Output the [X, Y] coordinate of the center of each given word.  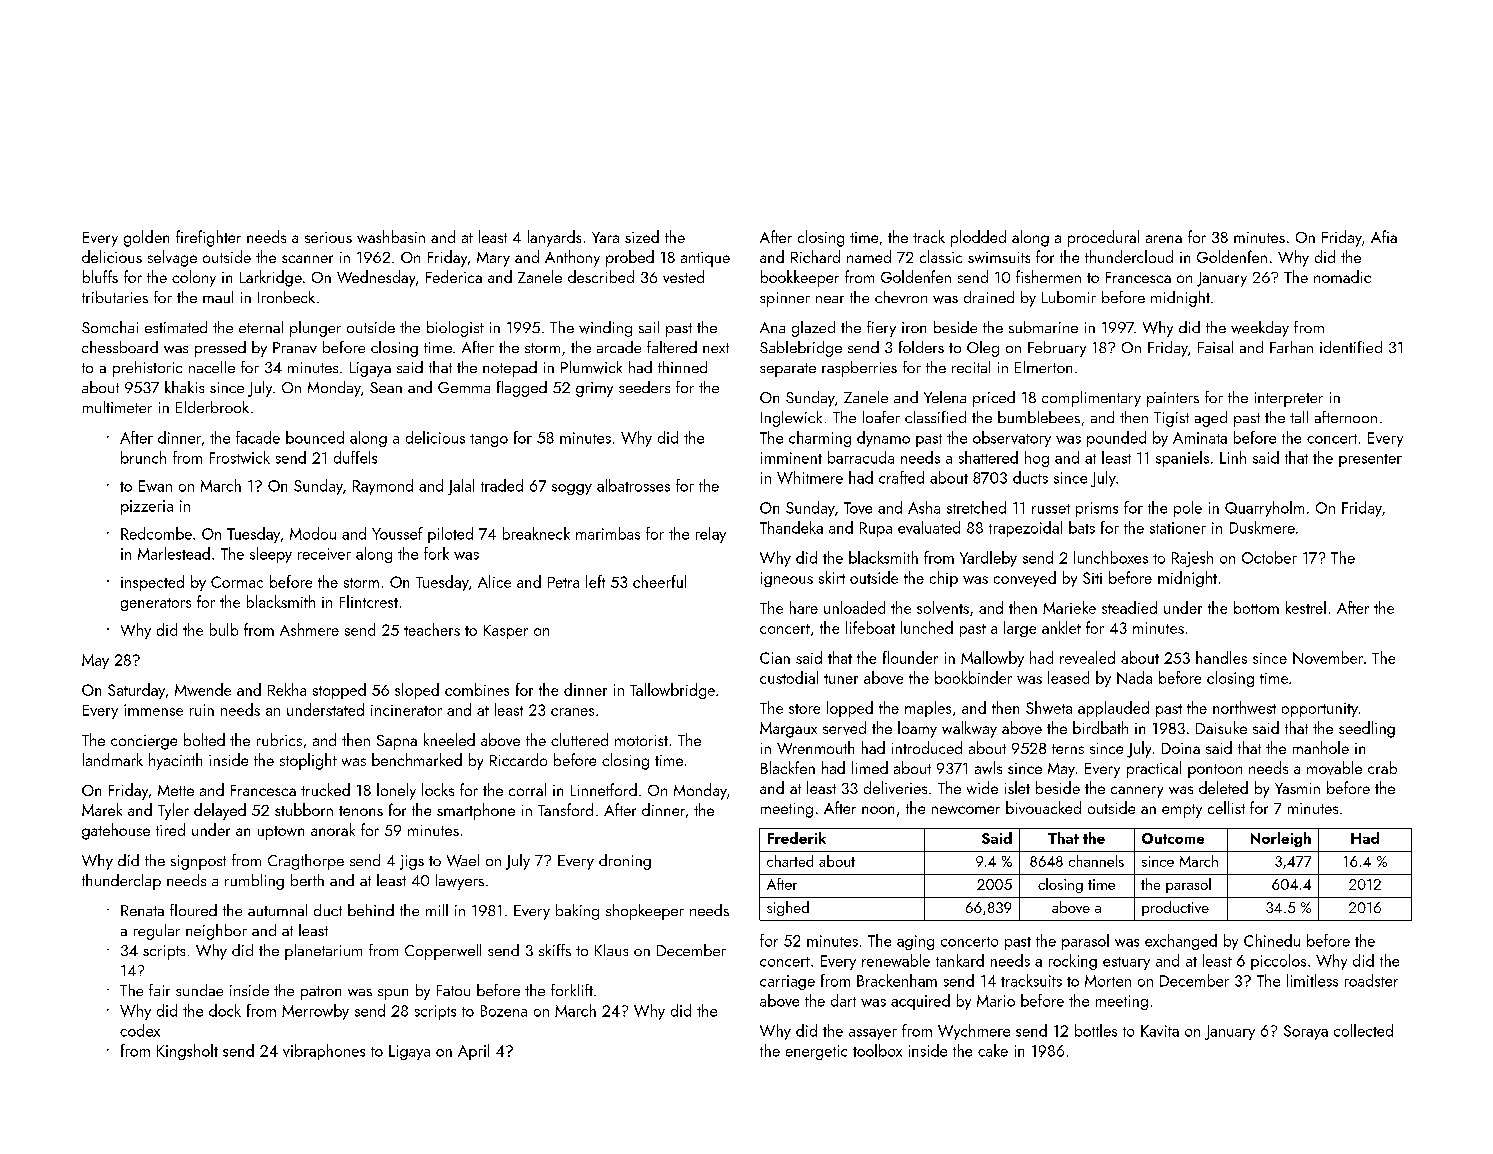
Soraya [1306, 1032]
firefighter [208, 238]
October [1269, 557]
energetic [816, 1052]
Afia [1384, 236]
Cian [775, 658]
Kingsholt [187, 1052]
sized [642, 236]
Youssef [397, 533]
